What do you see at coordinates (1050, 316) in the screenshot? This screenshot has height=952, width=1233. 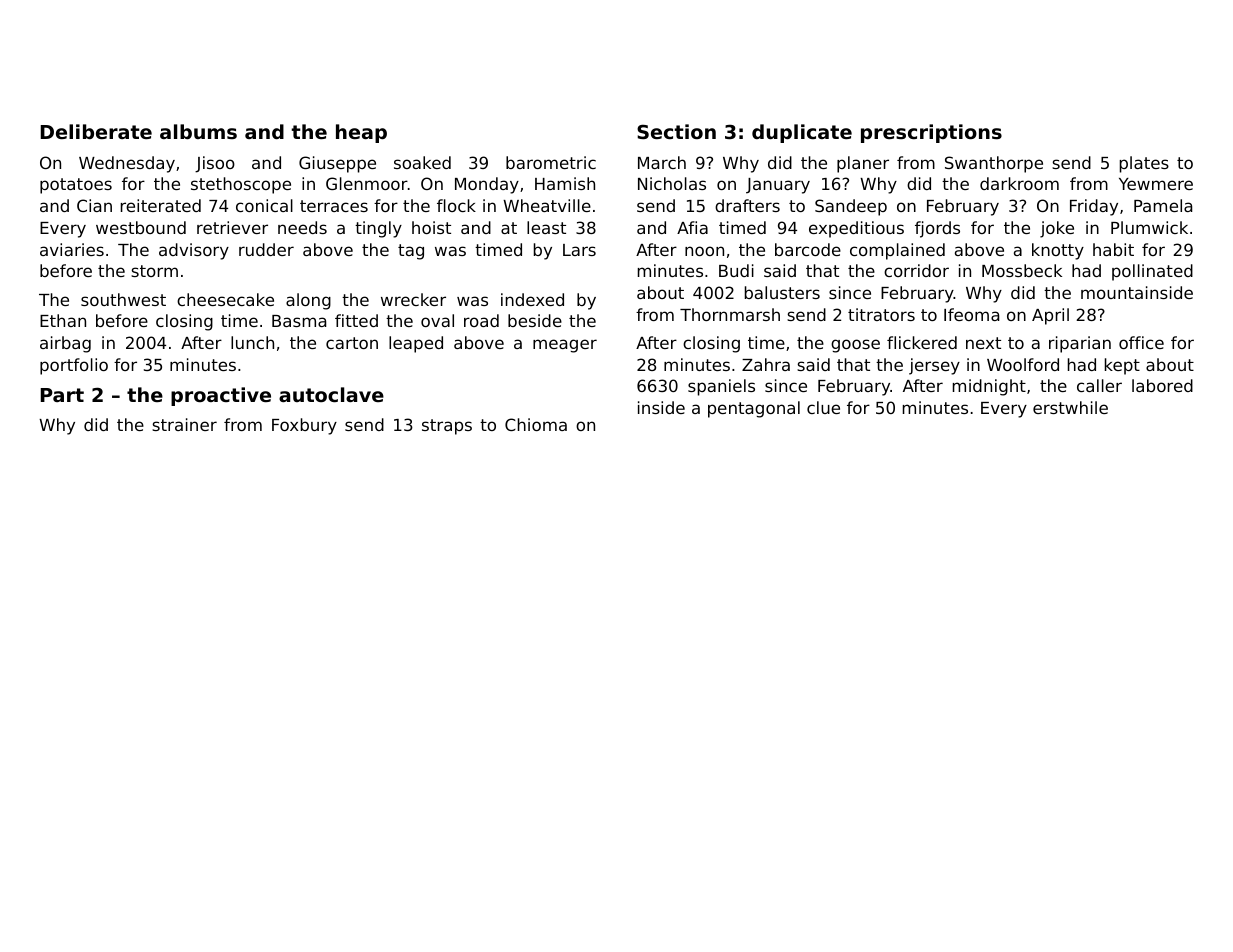 I see `April` at bounding box center [1050, 316].
